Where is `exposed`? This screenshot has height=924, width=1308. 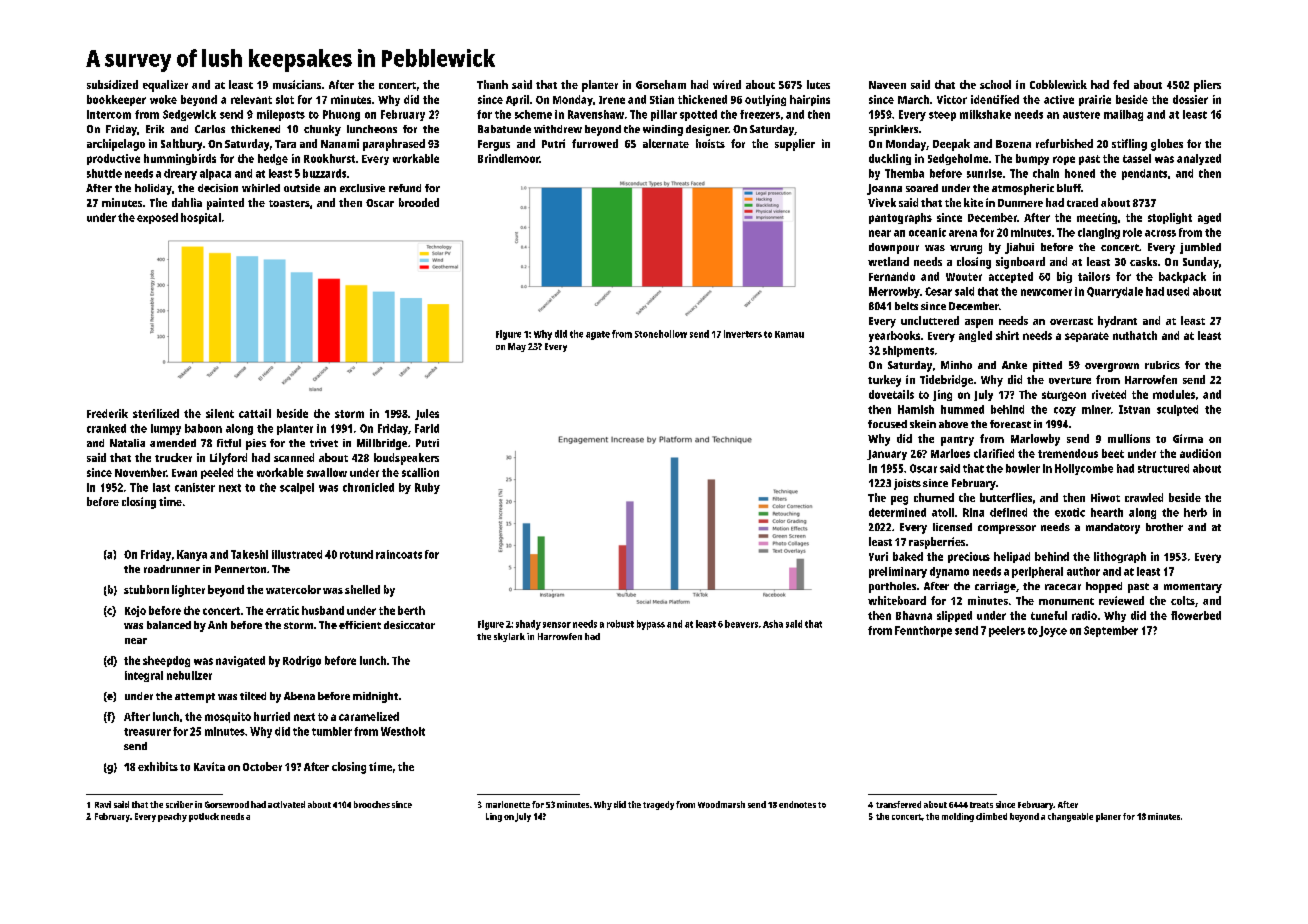
exposed is located at coordinates (157, 218).
